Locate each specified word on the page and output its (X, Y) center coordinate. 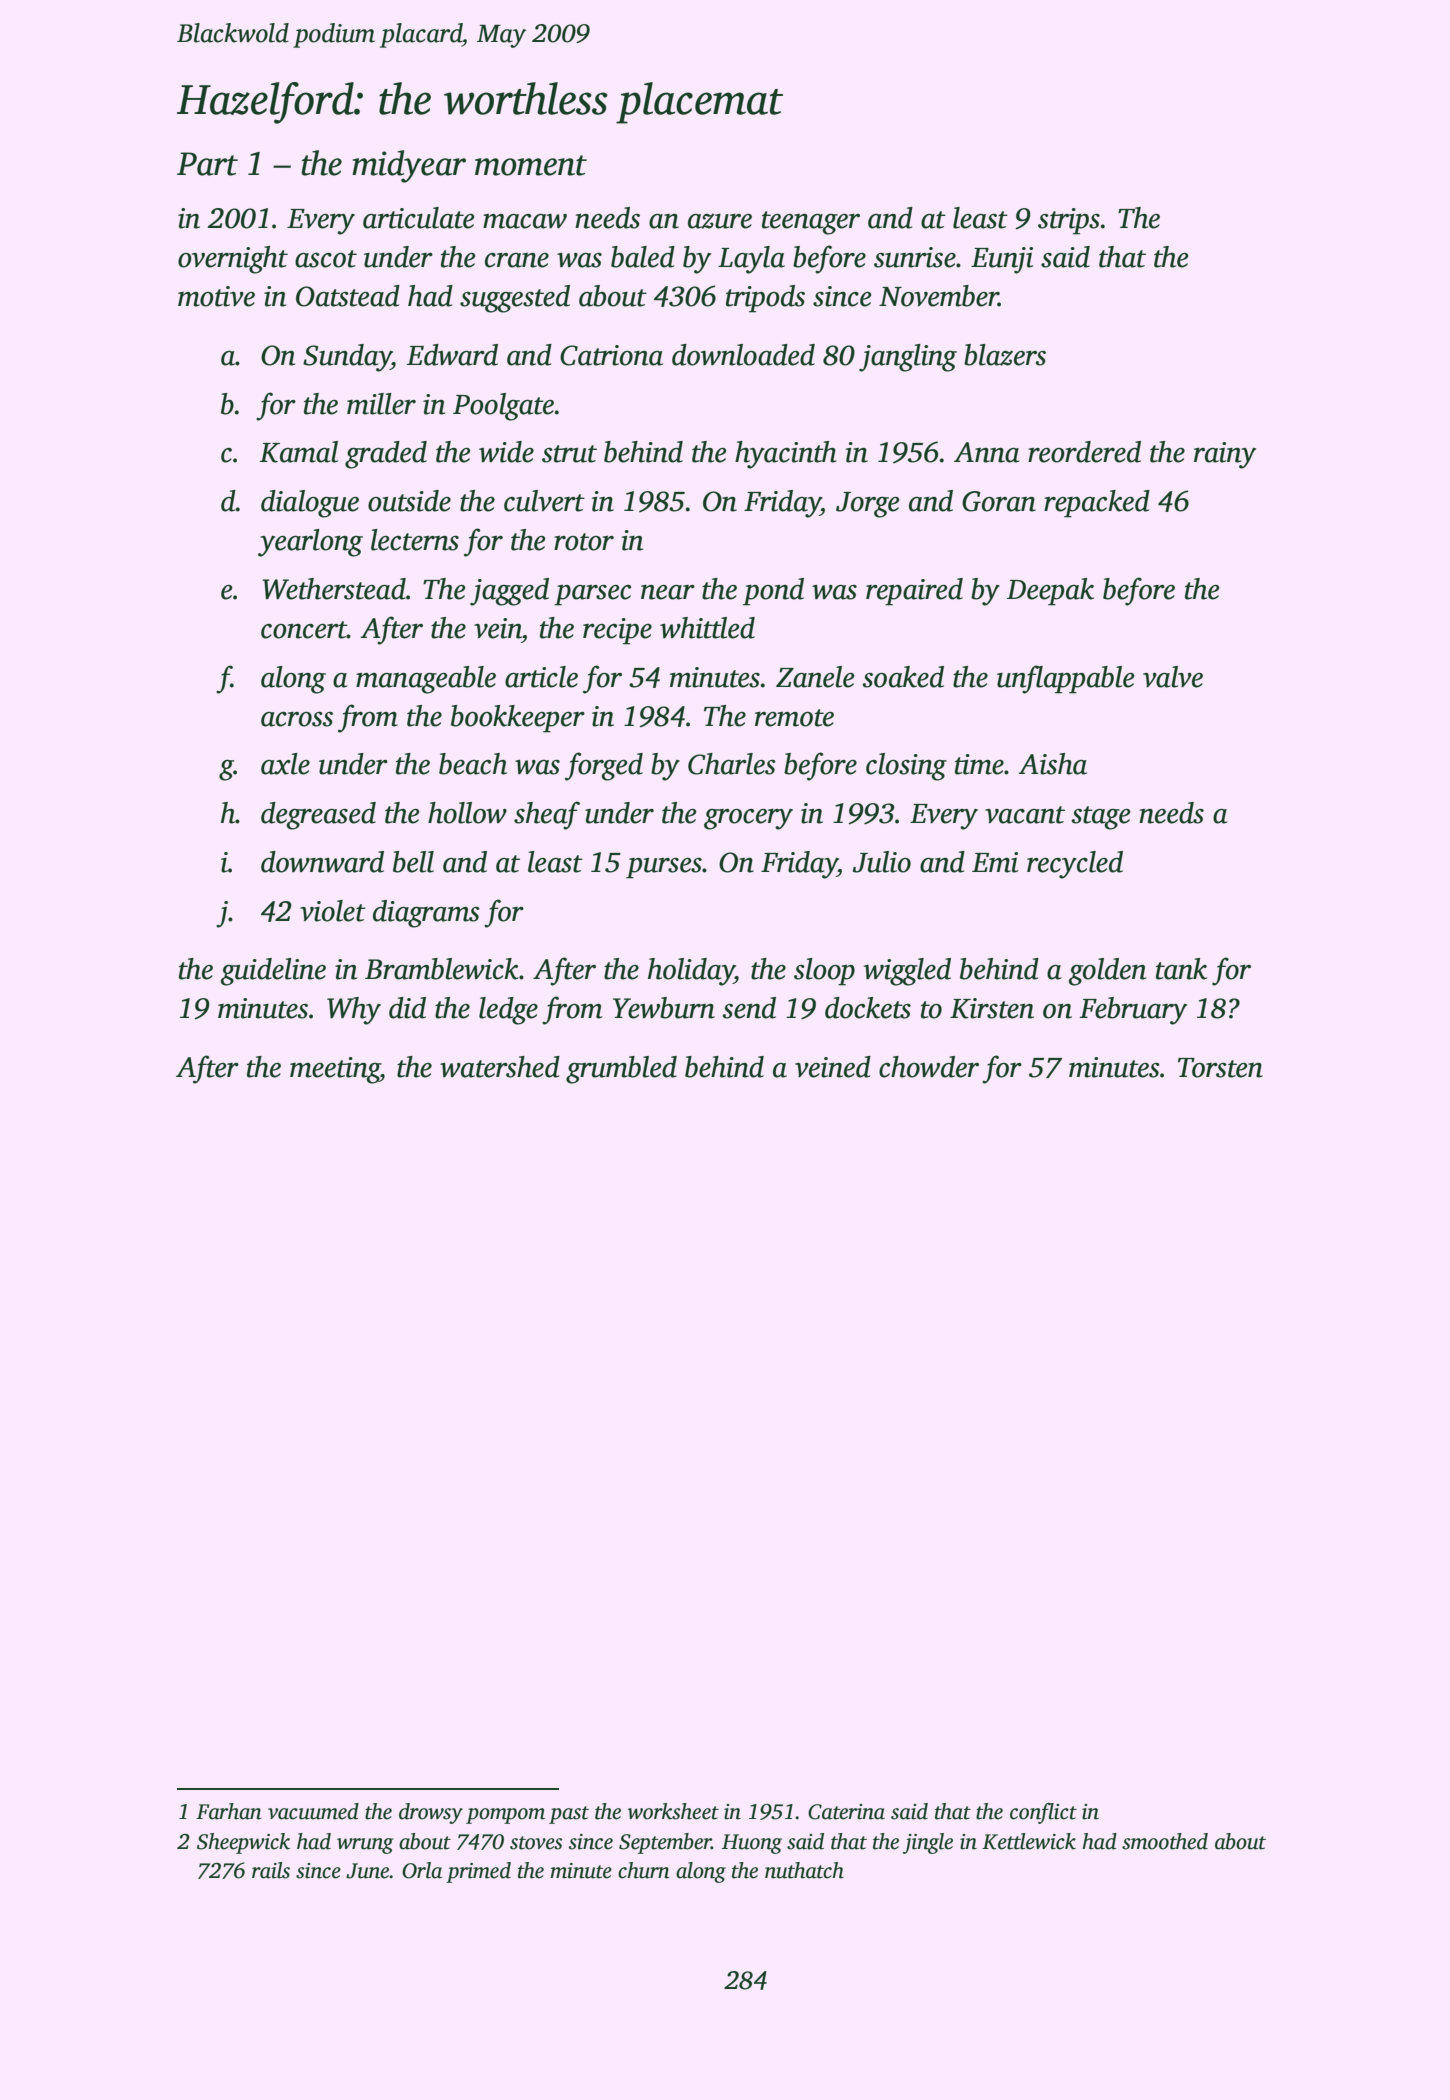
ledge (508, 1011)
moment (531, 165)
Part (207, 164)
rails (271, 1870)
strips (1069, 221)
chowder (929, 1067)
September (665, 1843)
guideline (273, 972)
